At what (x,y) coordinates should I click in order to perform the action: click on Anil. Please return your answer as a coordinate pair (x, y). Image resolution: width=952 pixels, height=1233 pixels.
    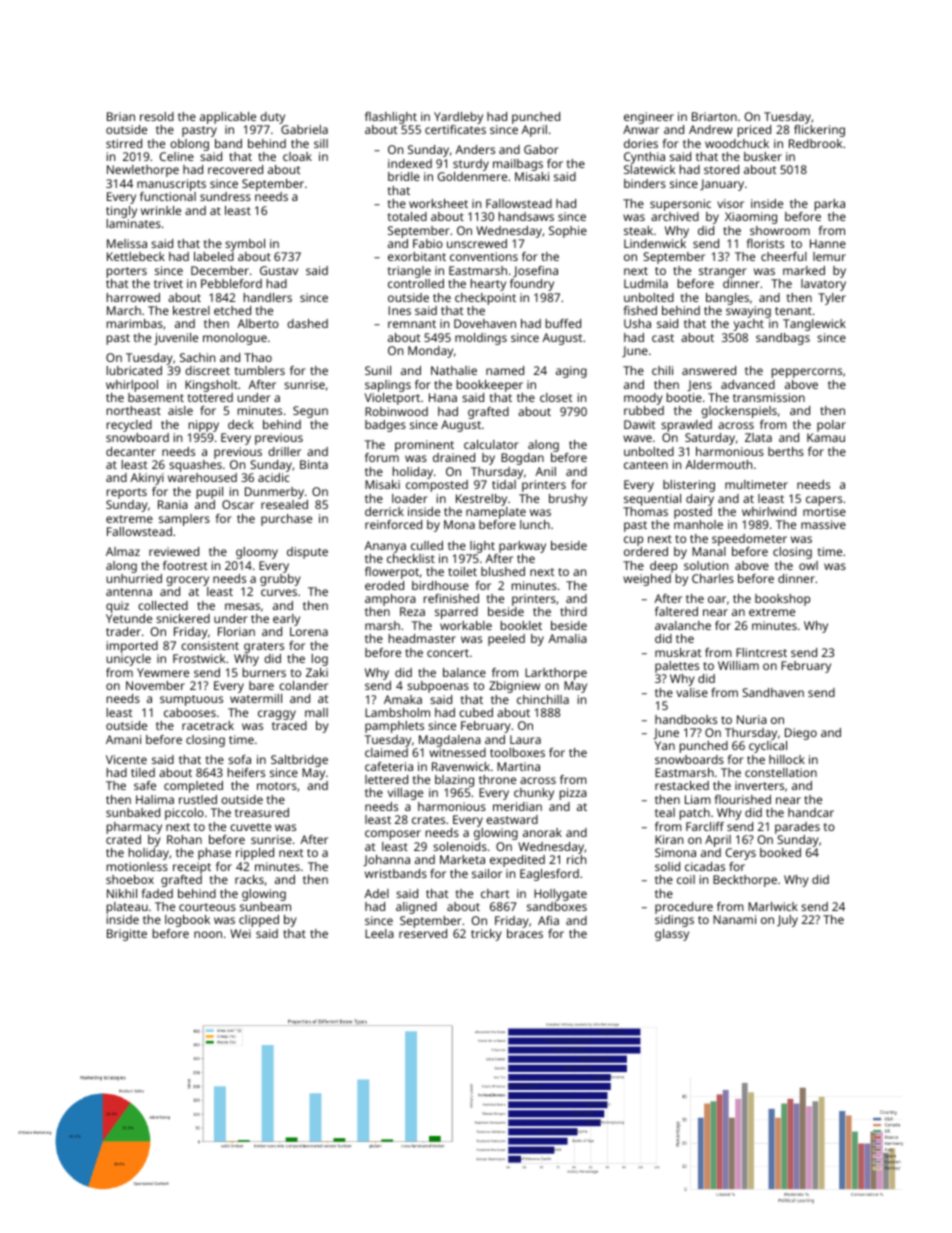
    Looking at the image, I should click on (545, 471).
